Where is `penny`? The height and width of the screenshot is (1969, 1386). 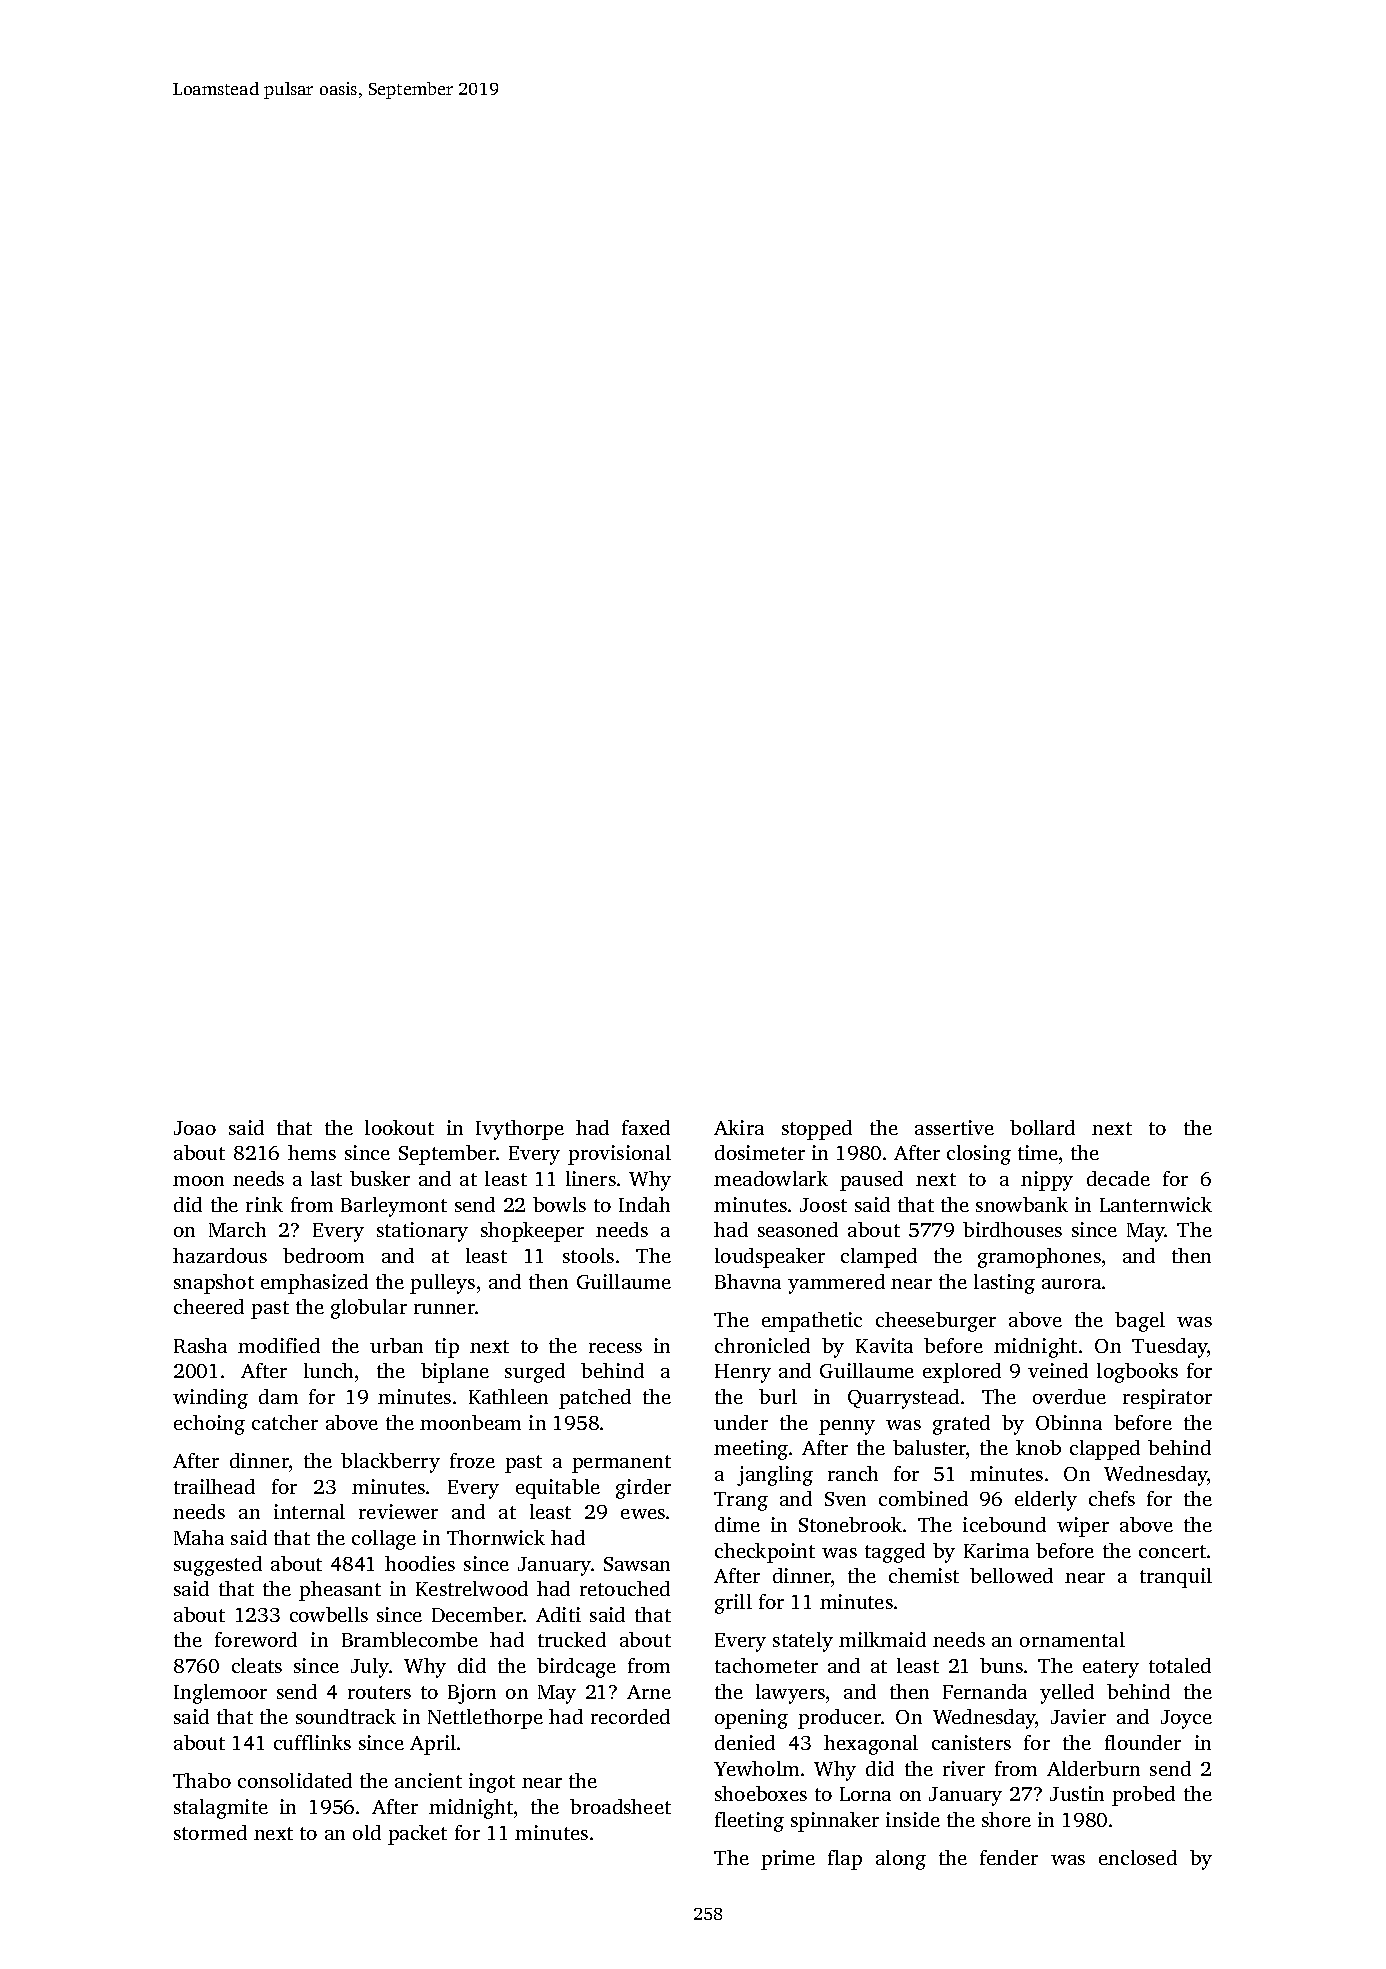
penny is located at coordinates (847, 1427).
